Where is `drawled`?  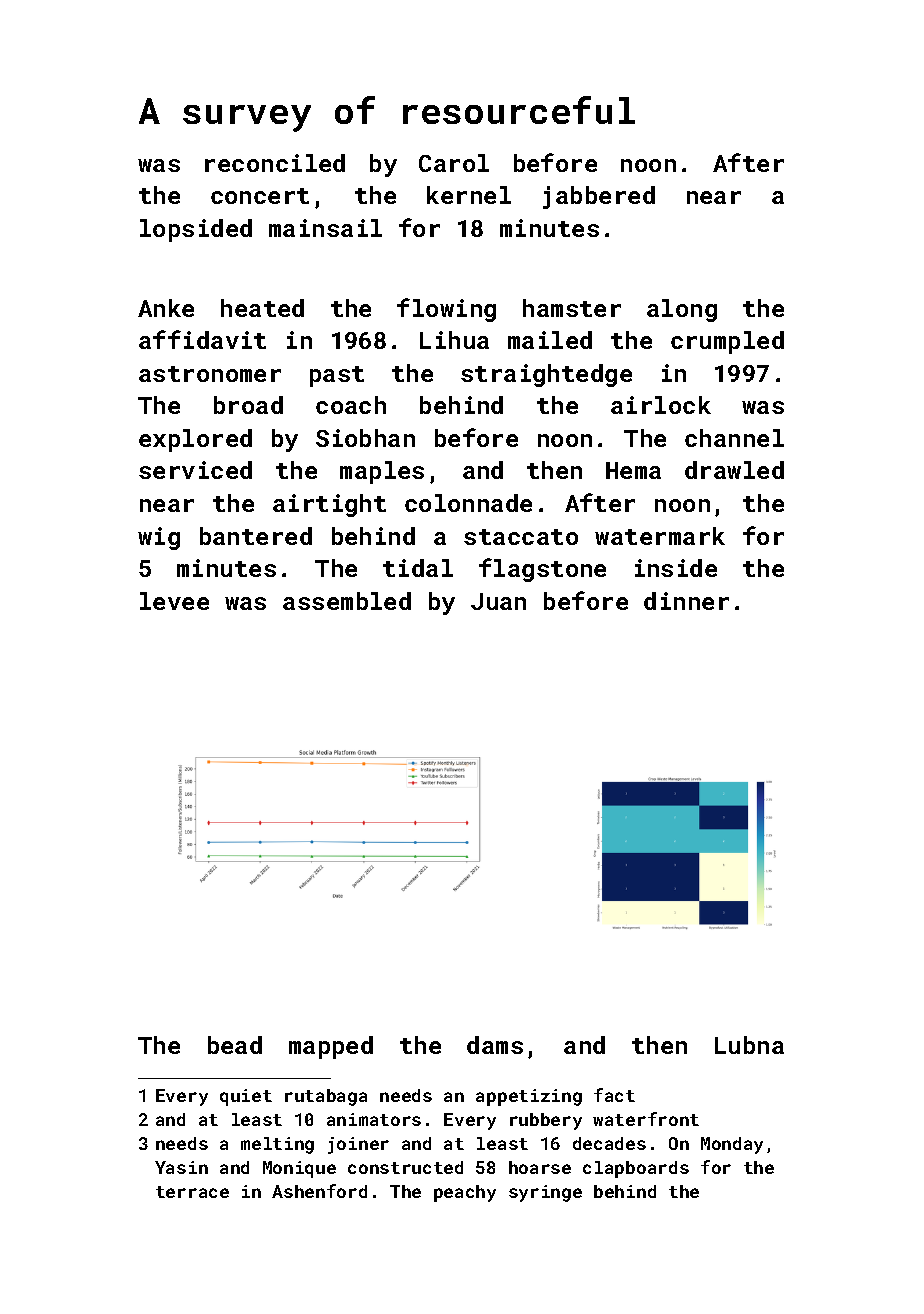
drawled is located at coordinates (734, 470).
